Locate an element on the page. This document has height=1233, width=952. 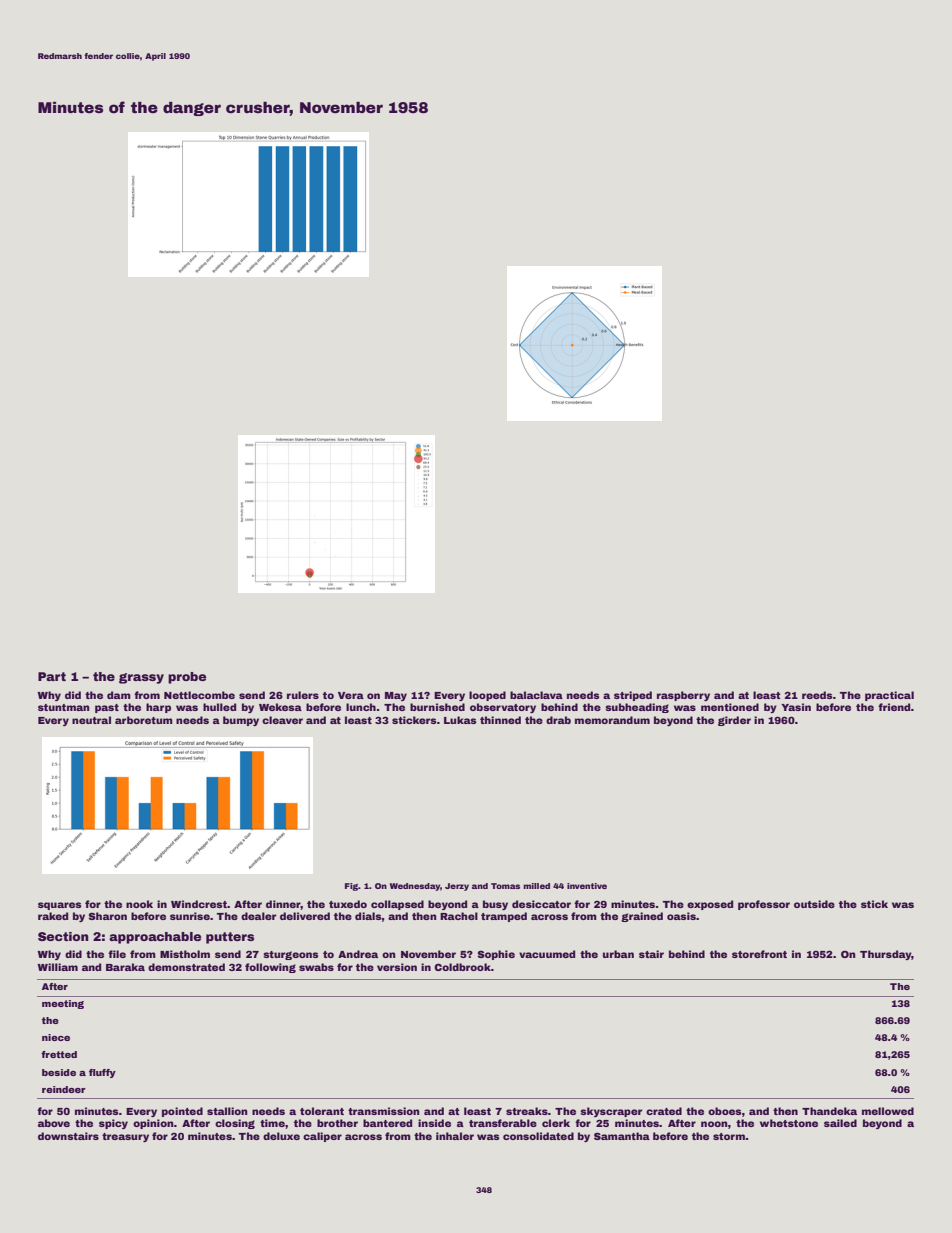
Tomas is located at coordinates (505, 886).
